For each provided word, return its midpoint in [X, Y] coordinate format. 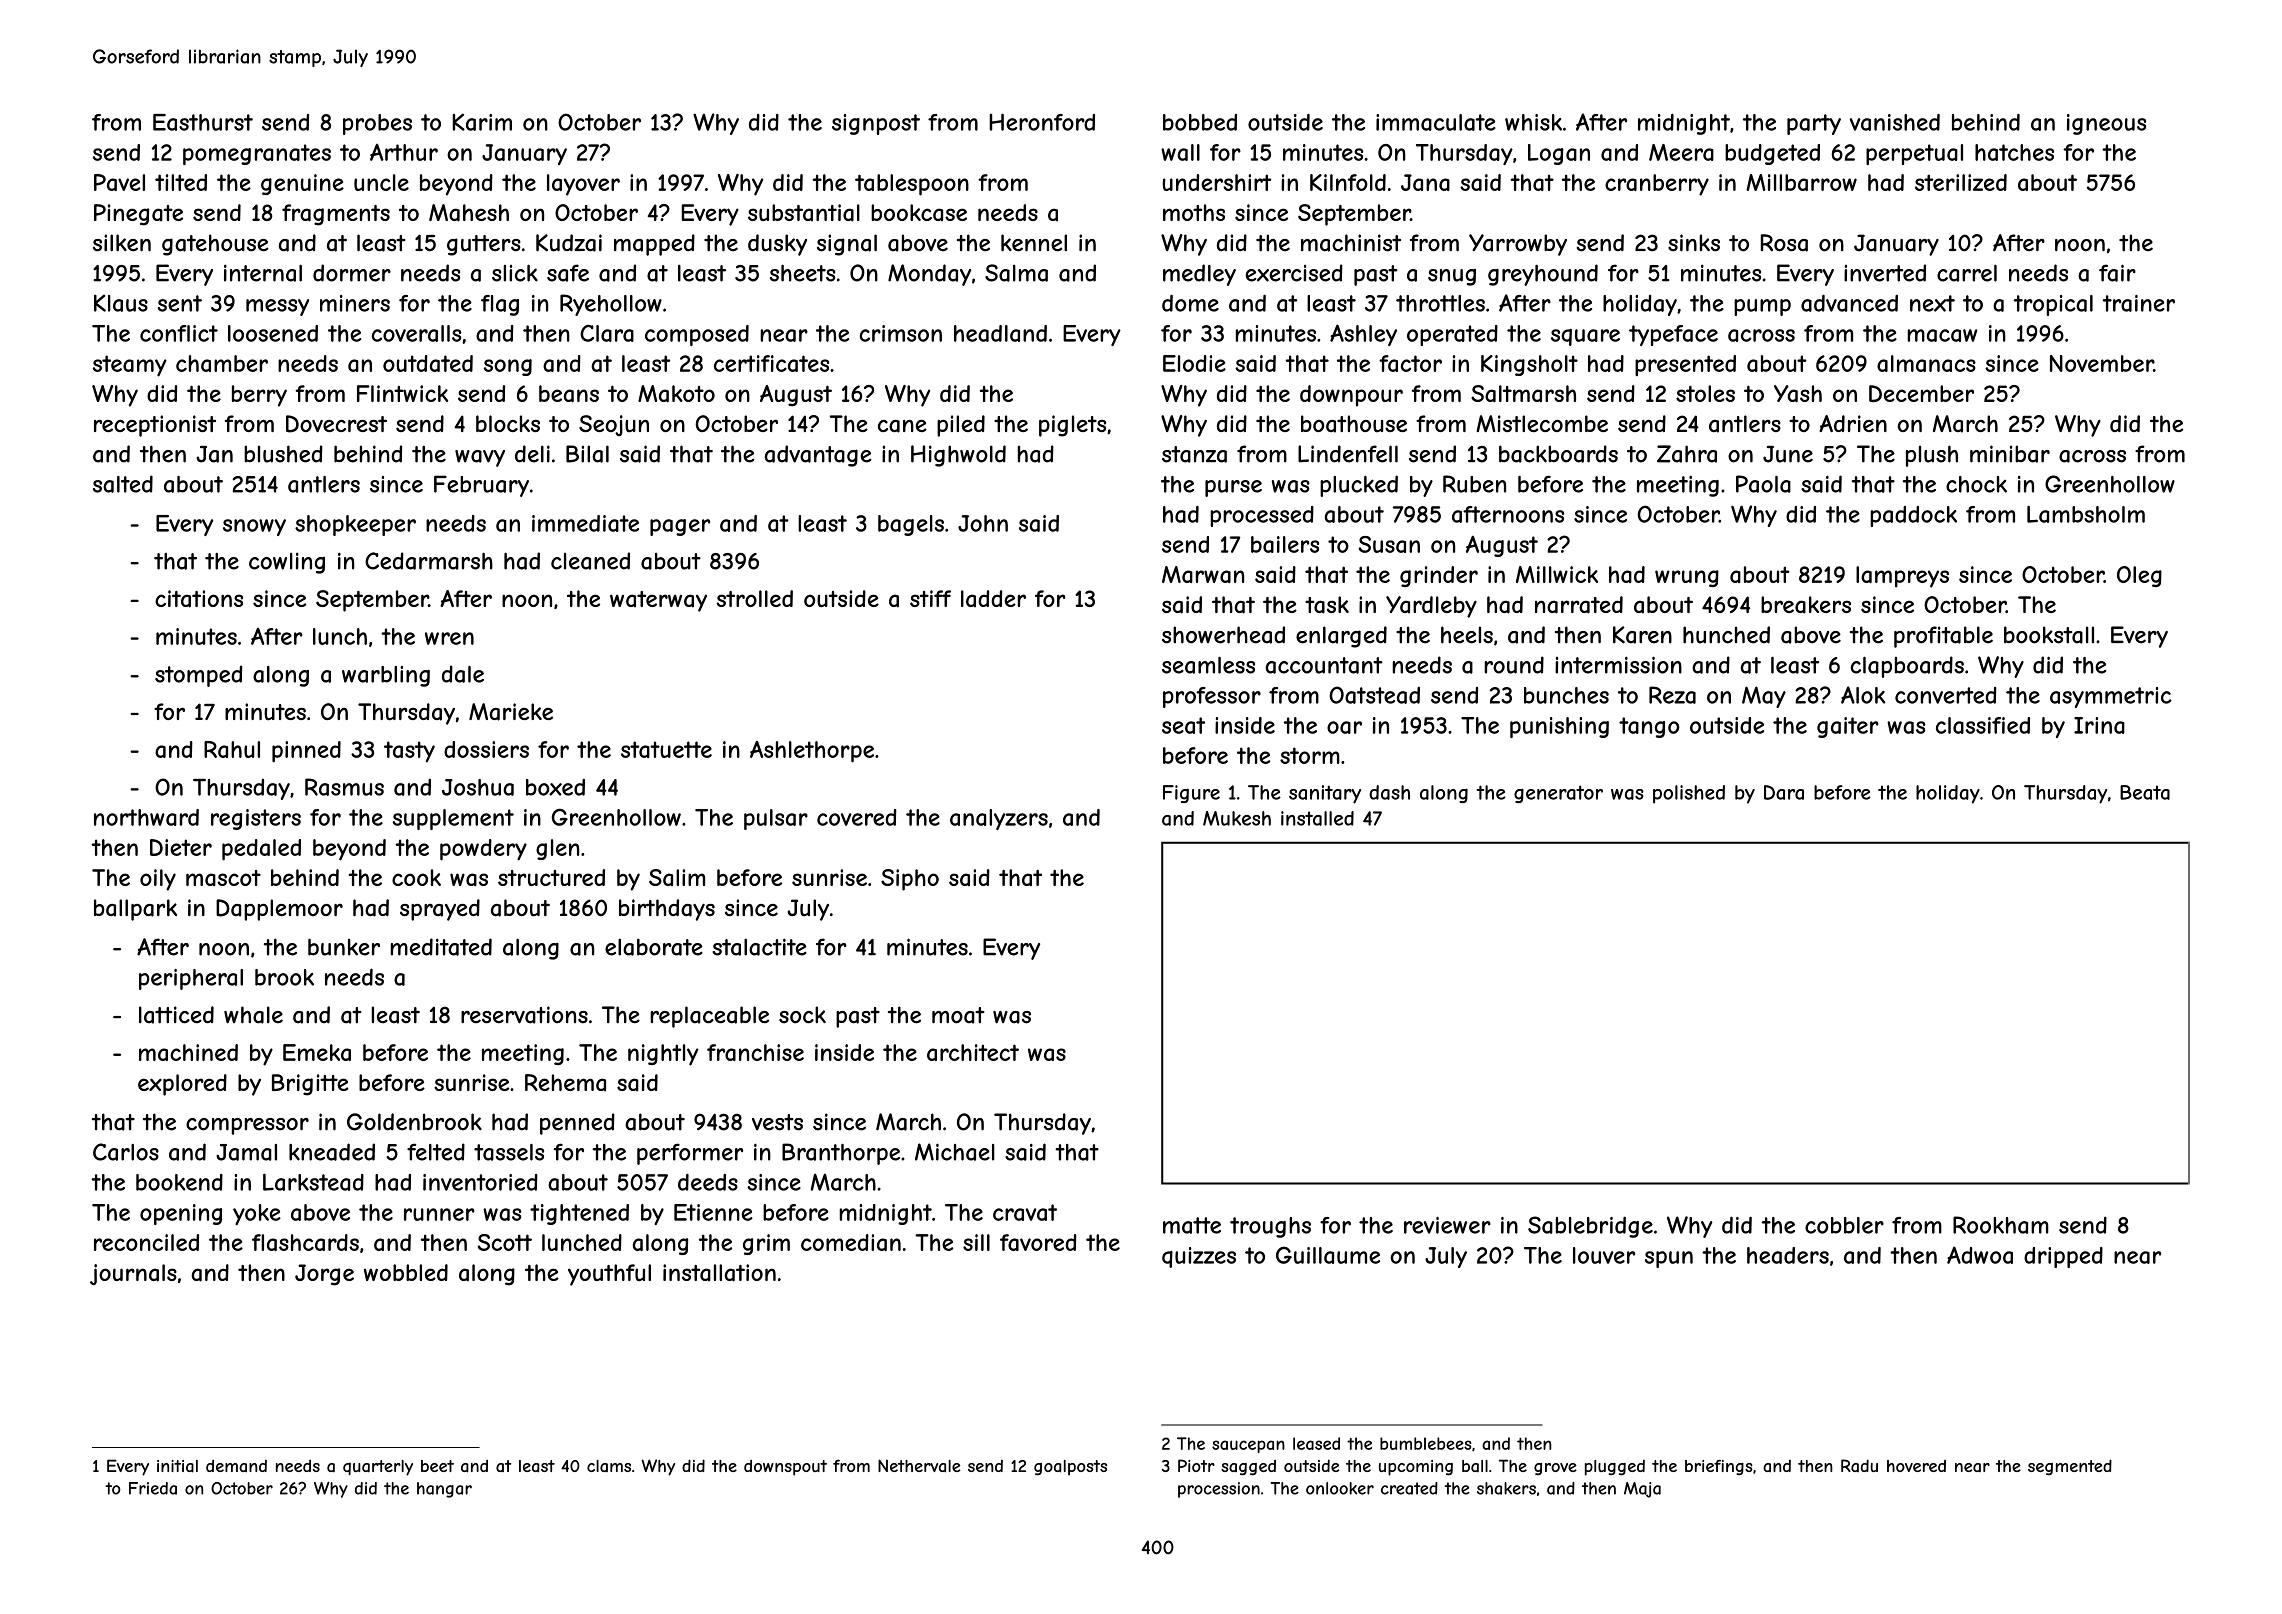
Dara [1784, 792]
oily [158, 880]
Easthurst [203, 122]
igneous [2106, 124]
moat [958, 1015]
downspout [785, 1468]
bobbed [1200, 122]
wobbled [406, 1272]
